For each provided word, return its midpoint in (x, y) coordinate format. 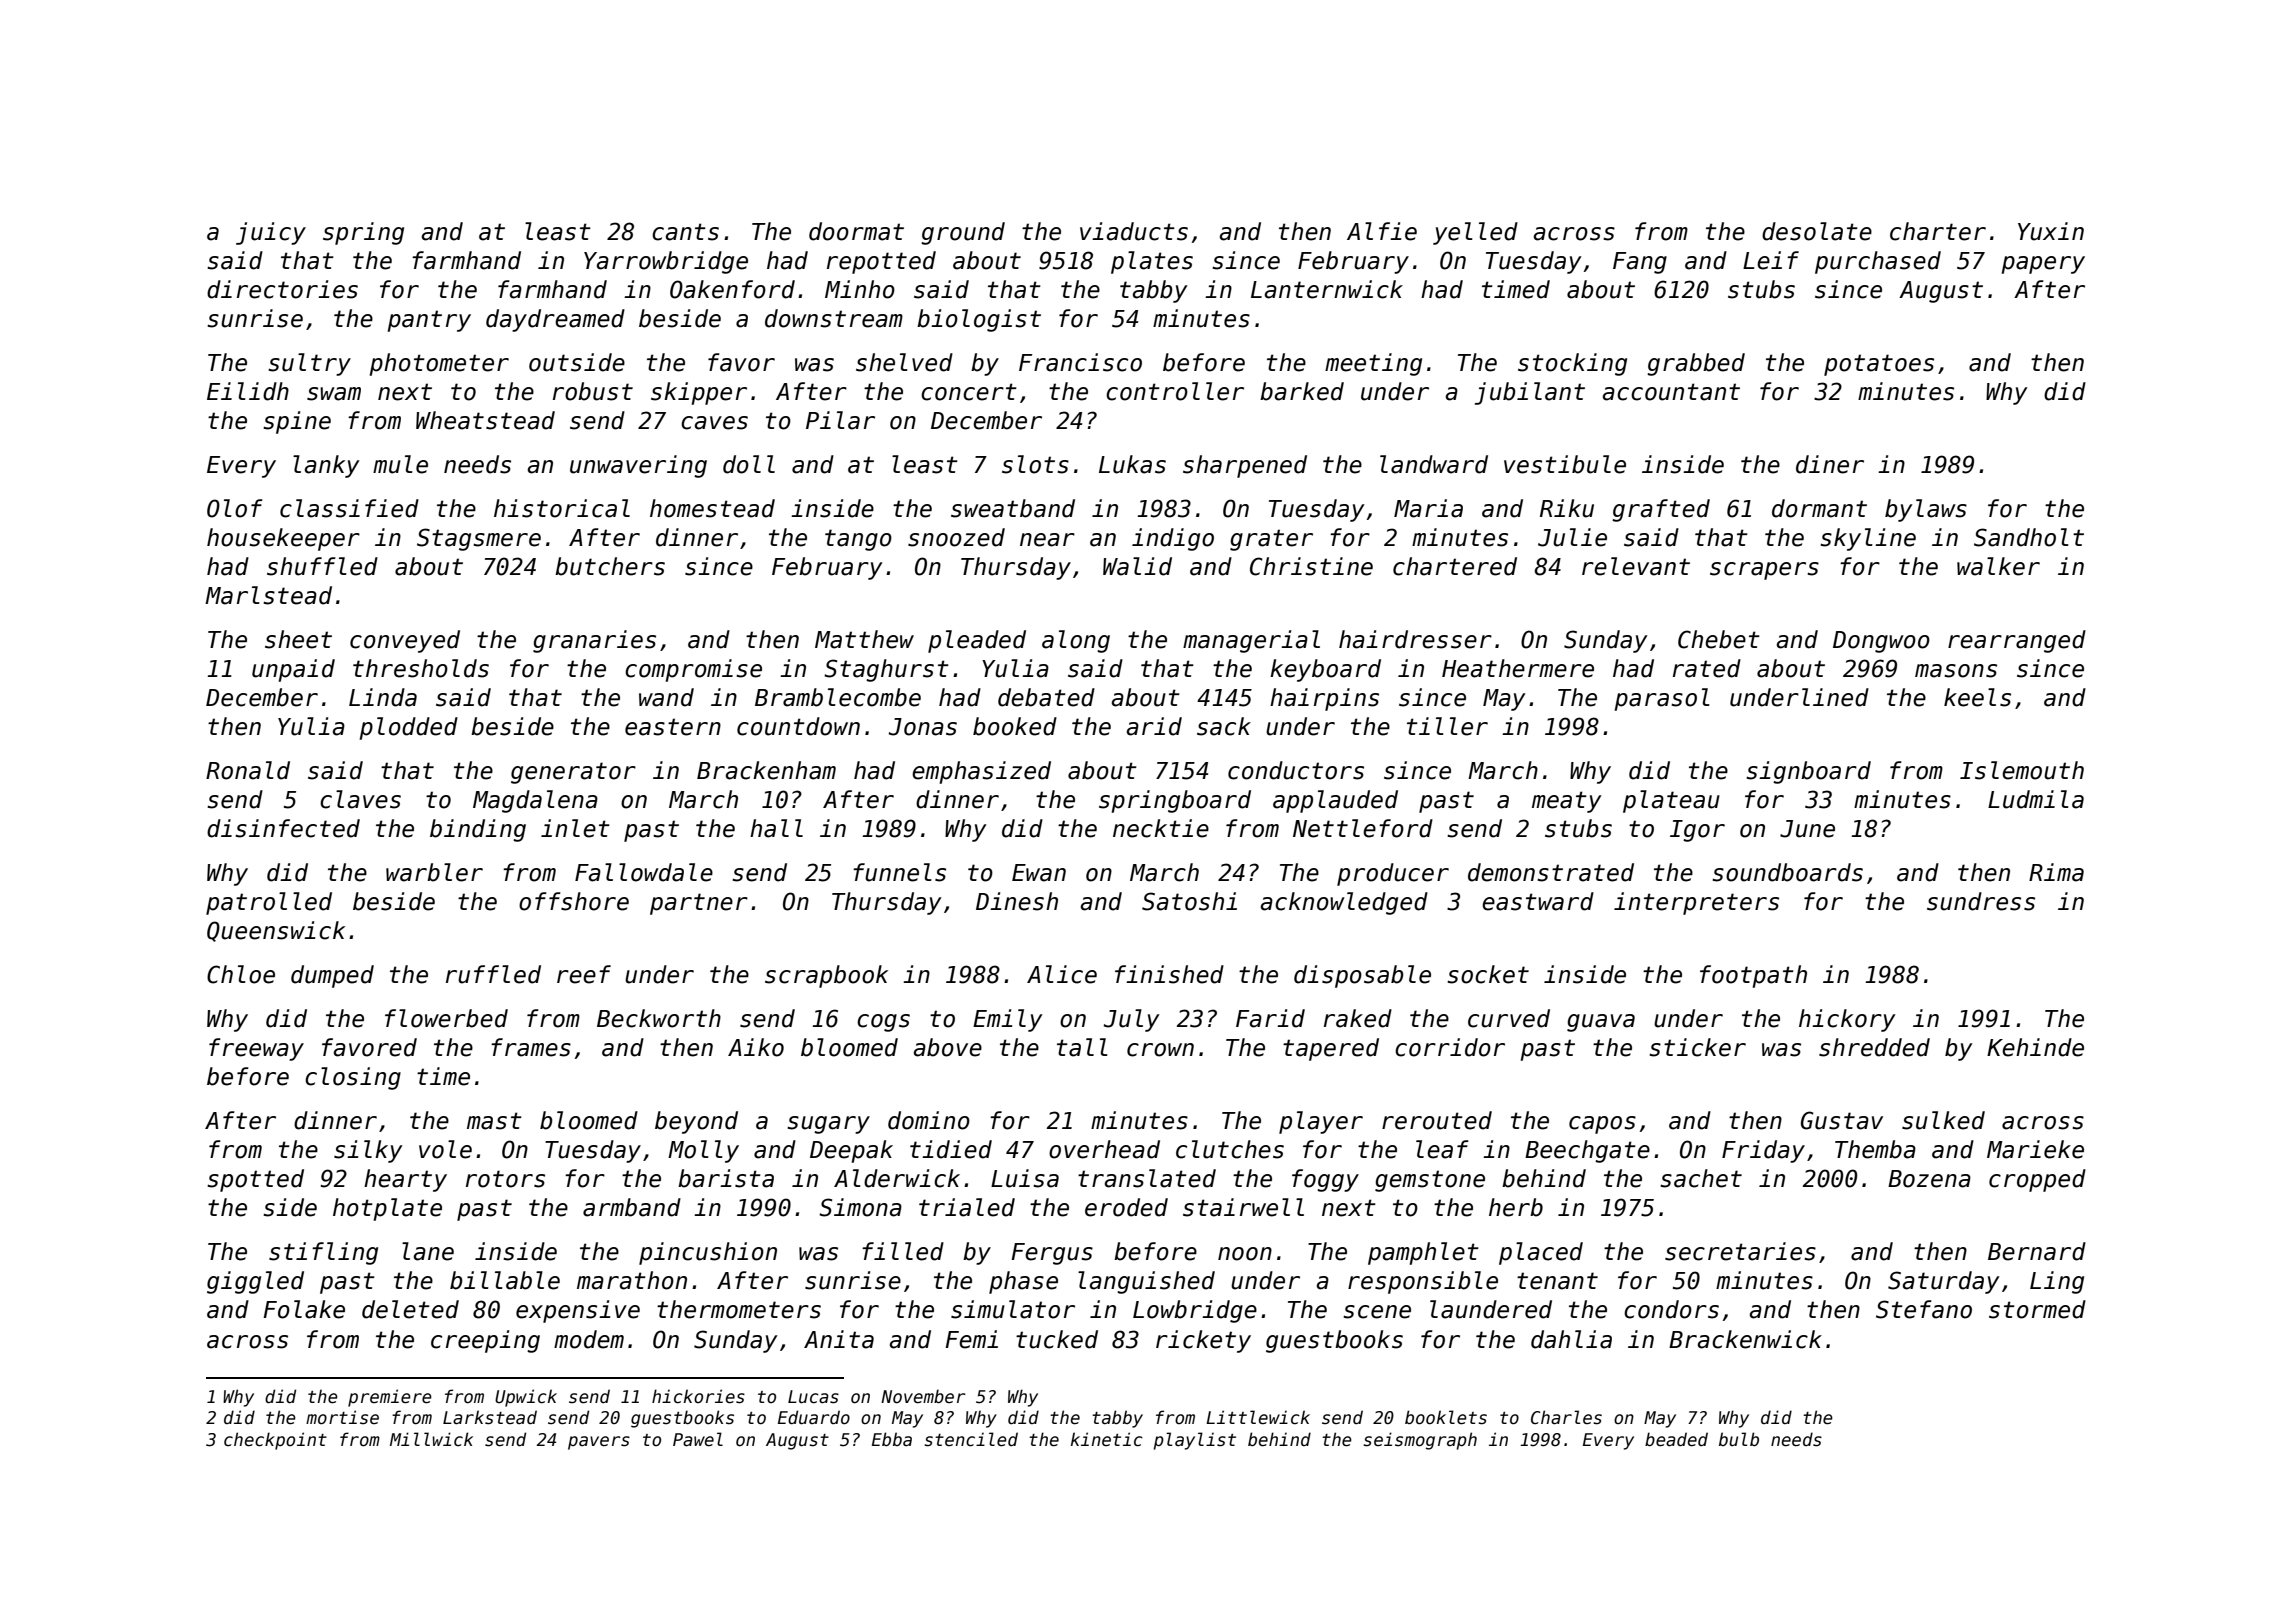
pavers (599, 1443)
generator (573, 773)
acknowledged (1344, 903)
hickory (1847, 1020)
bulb (1739, 1439)
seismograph (1420, 1441)
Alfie (1382, 231)
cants (685, 232)
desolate (1817, 231)
